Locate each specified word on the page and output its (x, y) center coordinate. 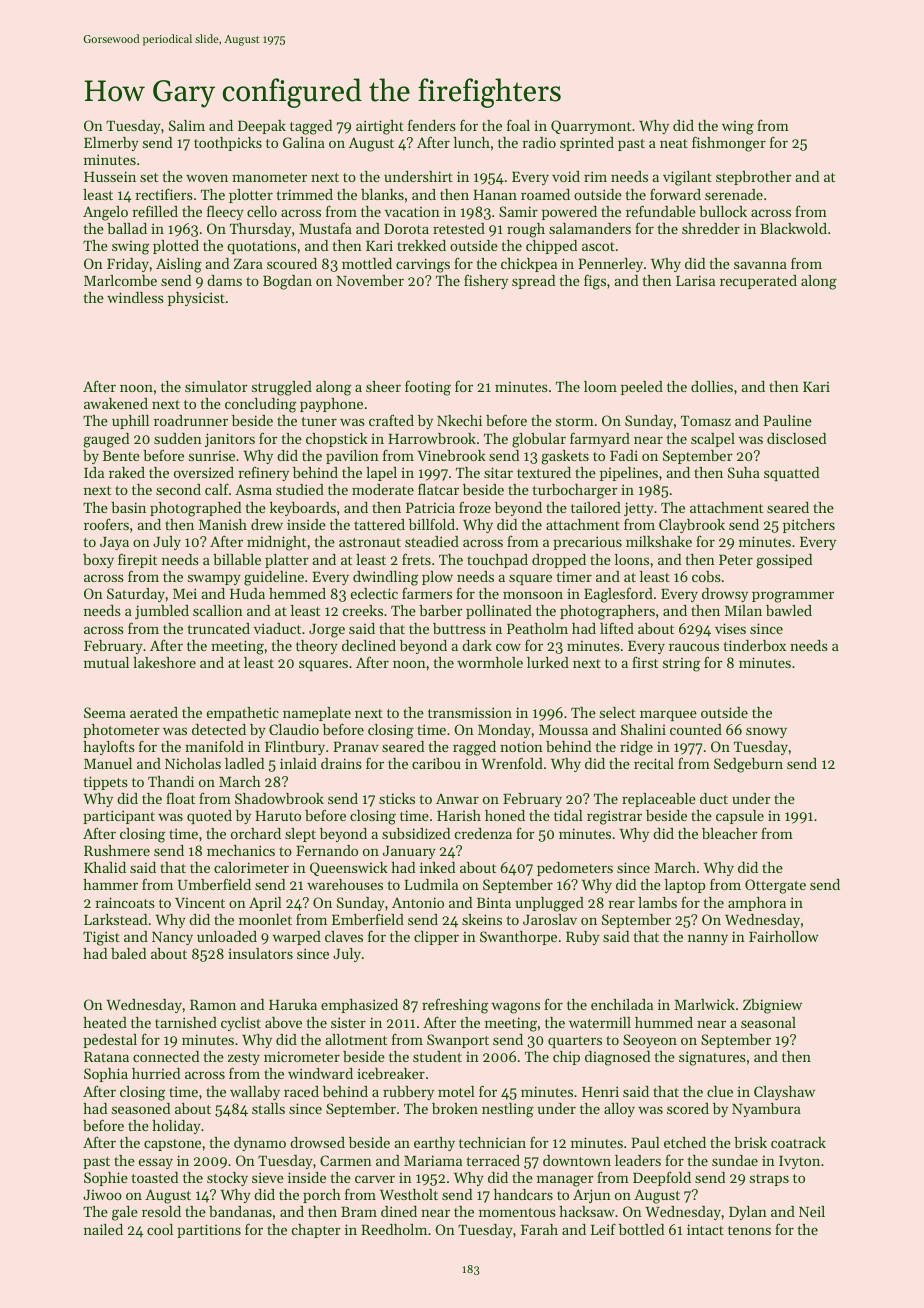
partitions (209, 1231)
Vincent (200, 903)
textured (544, 472)
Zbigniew (772, 1006)
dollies (712, 386)
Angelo (105, 213)
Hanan (495, 195)
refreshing (455, 1006)
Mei (185, 593)
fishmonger (729, 144)
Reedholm (394, 1229)
